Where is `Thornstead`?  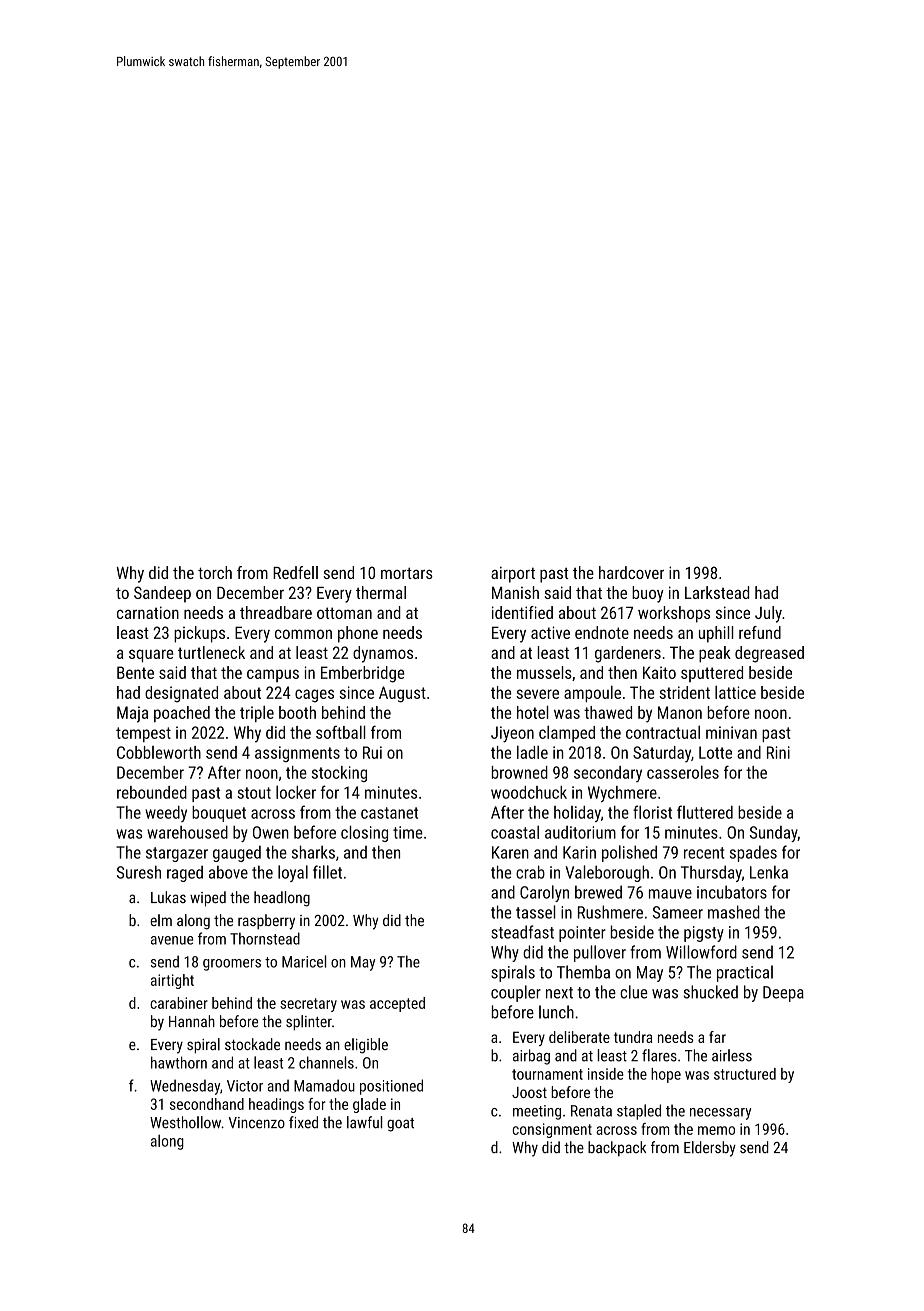 Thornstead is located at coordinates (265, 938).
